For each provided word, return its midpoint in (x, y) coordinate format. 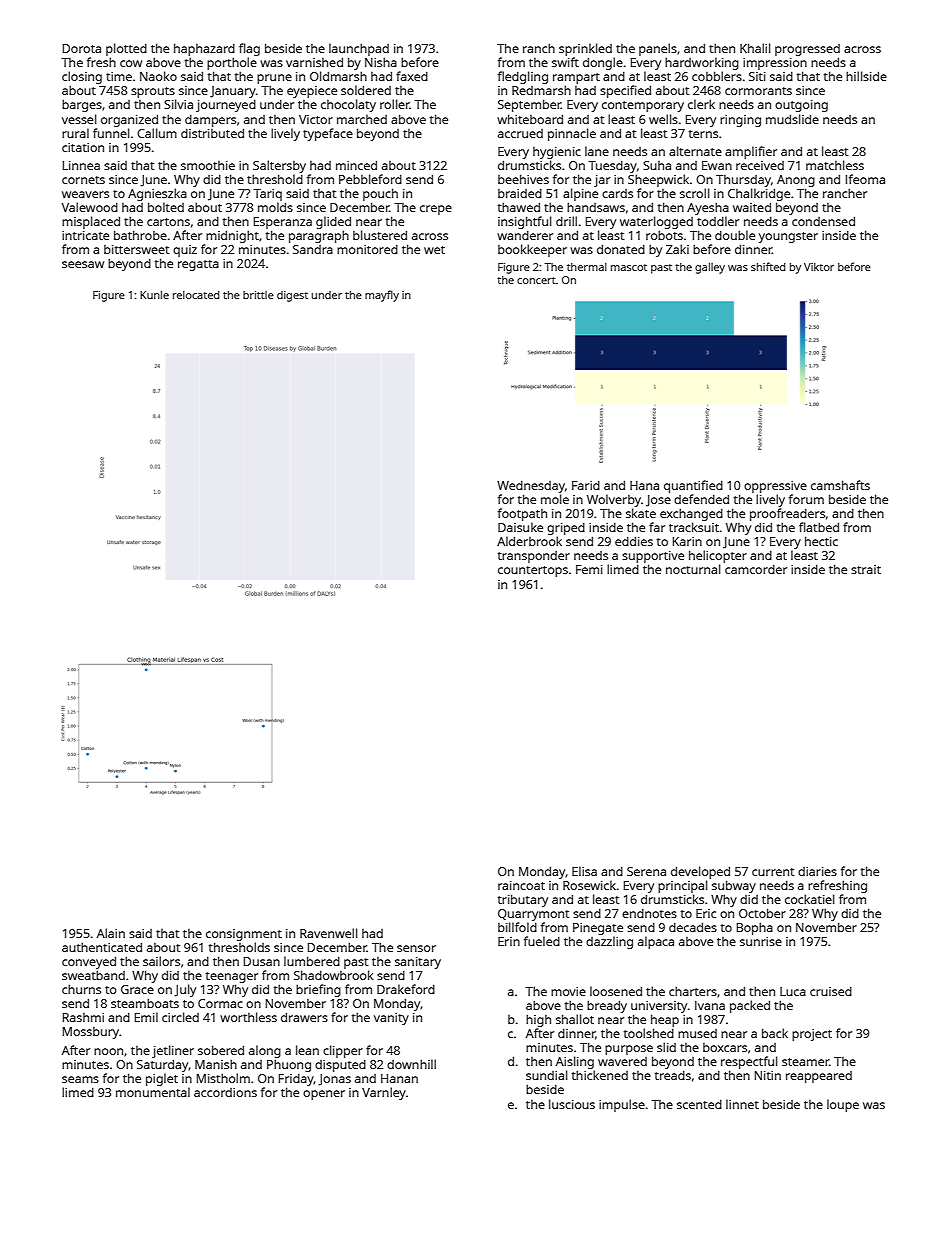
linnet (742, 1104)
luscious (572, 1104)
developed (700, 872)
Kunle (154, 294)
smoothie (208, 165)
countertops (533, 571)
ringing (740, 121)
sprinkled (585, 49)
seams (80, 1079)
